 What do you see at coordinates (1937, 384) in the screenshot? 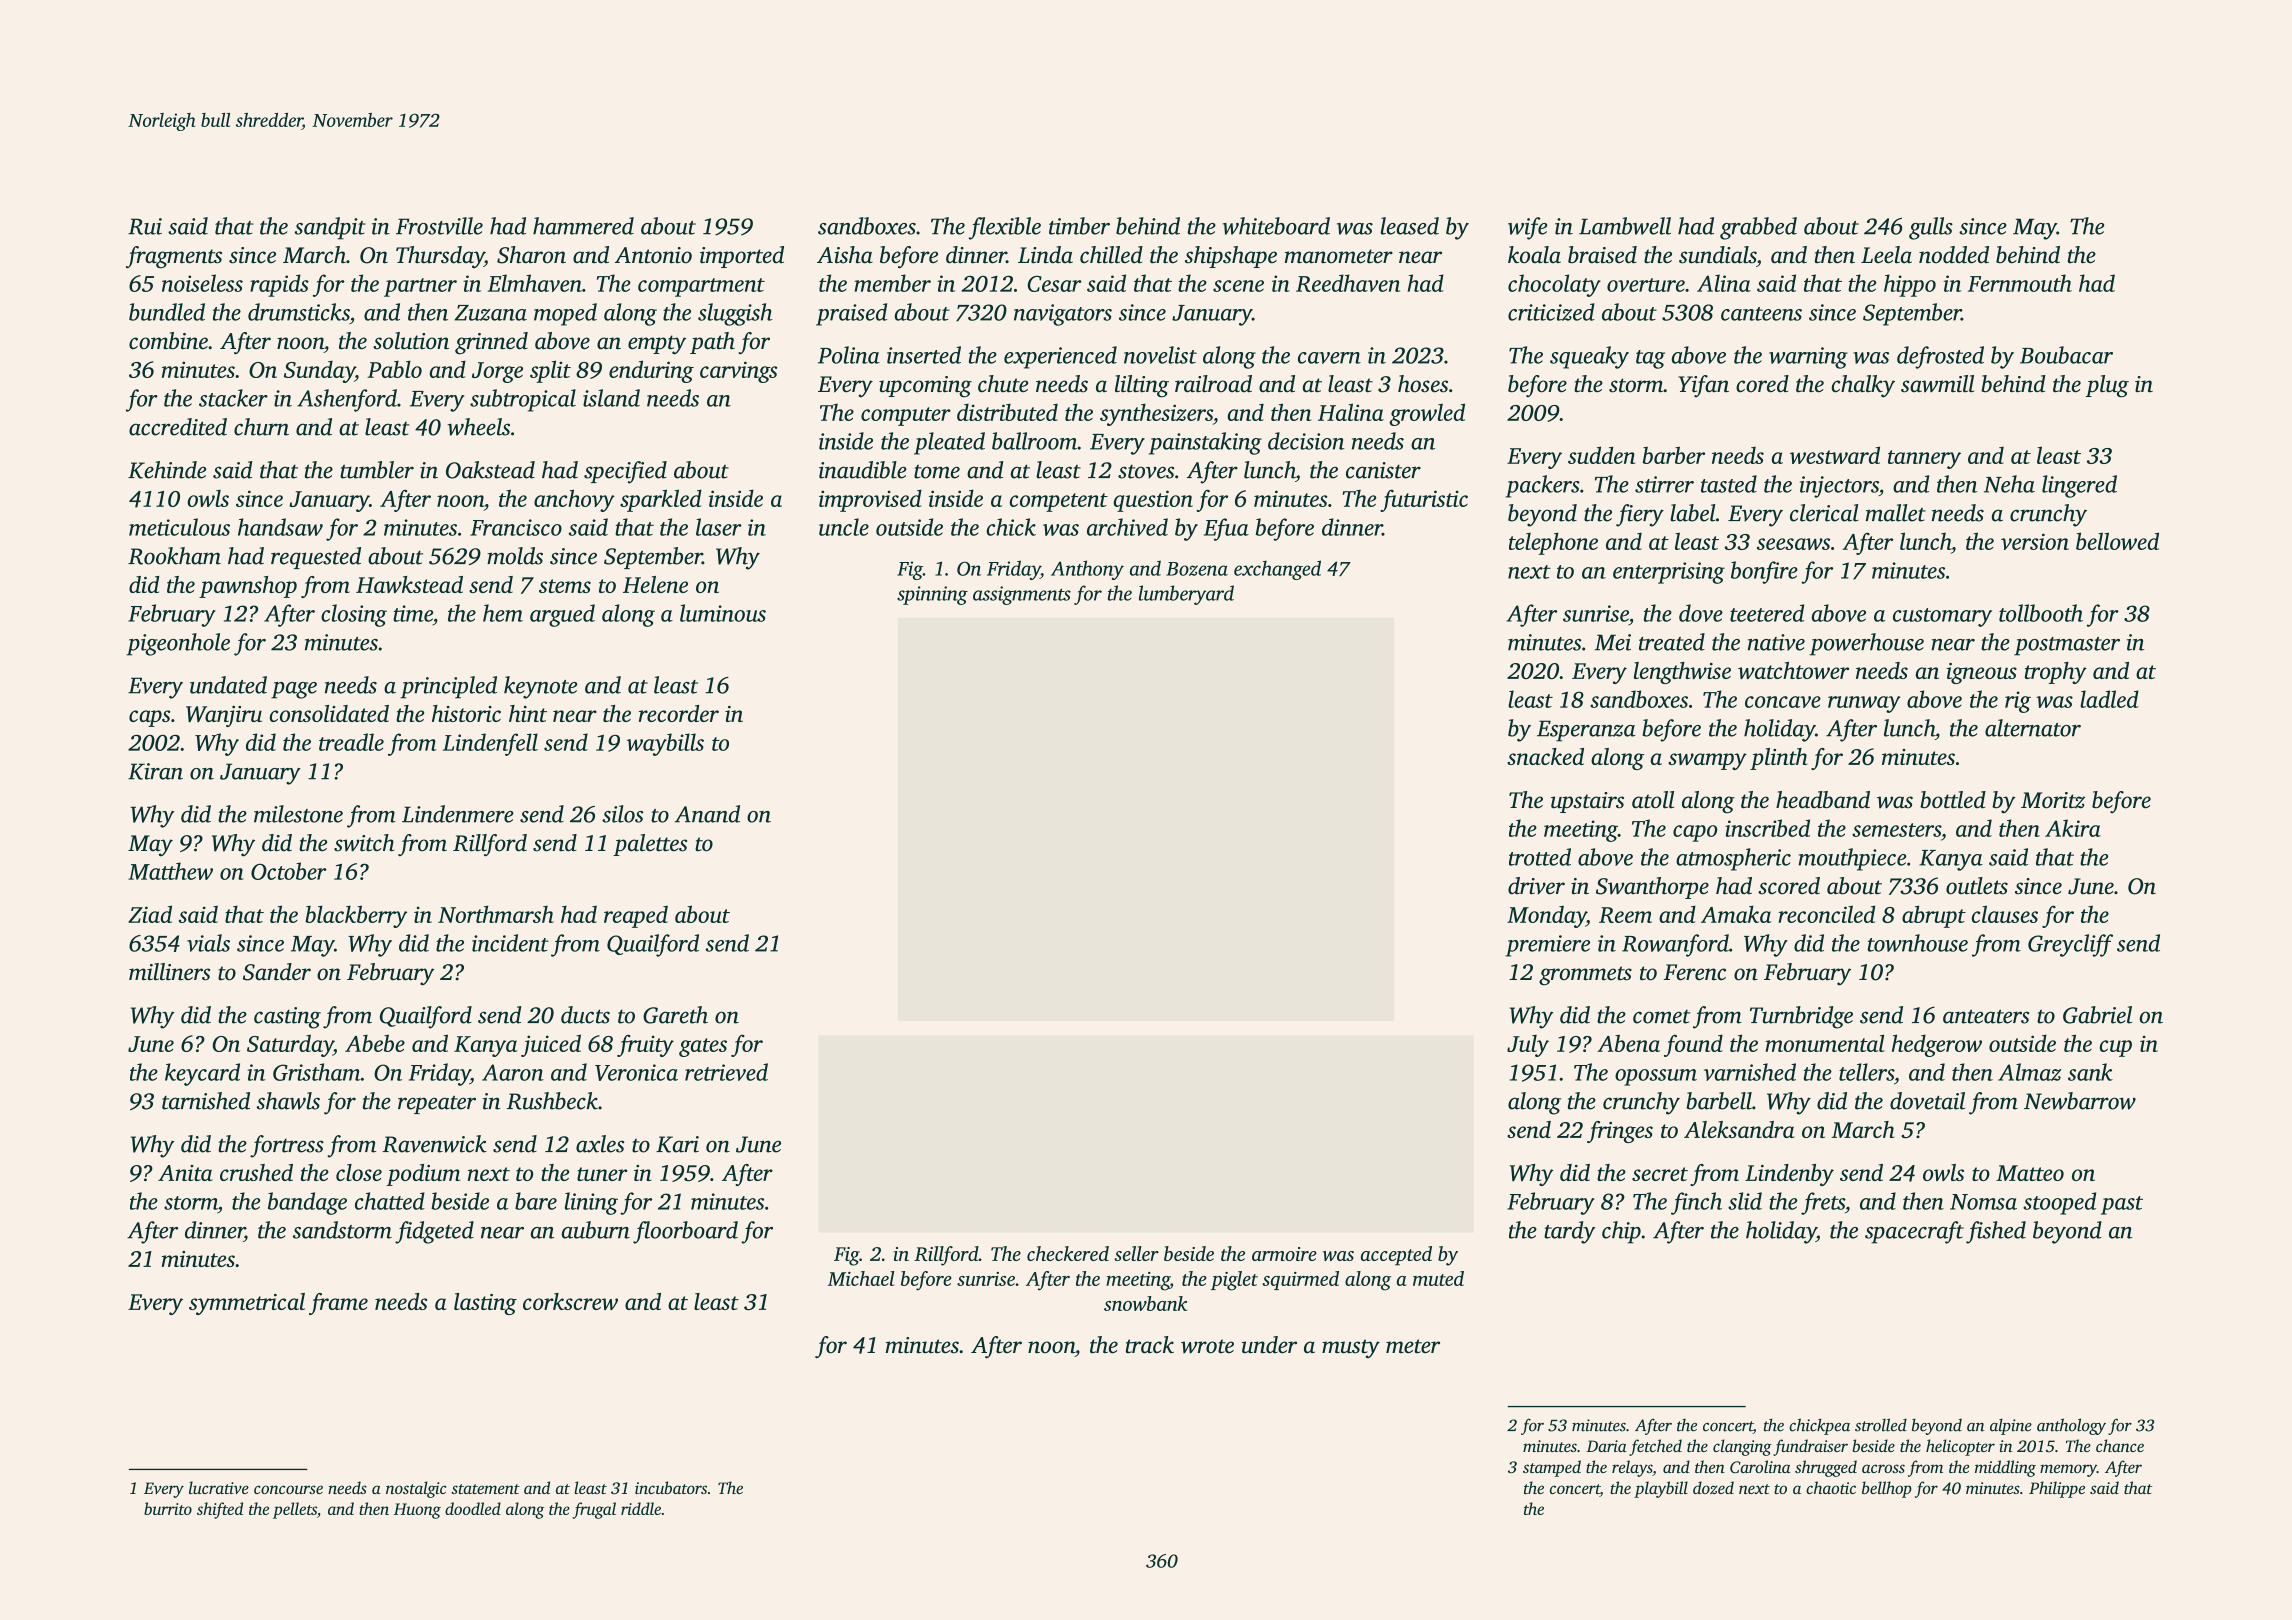
I see `sawmill` at bounding box center [1937, 384].
